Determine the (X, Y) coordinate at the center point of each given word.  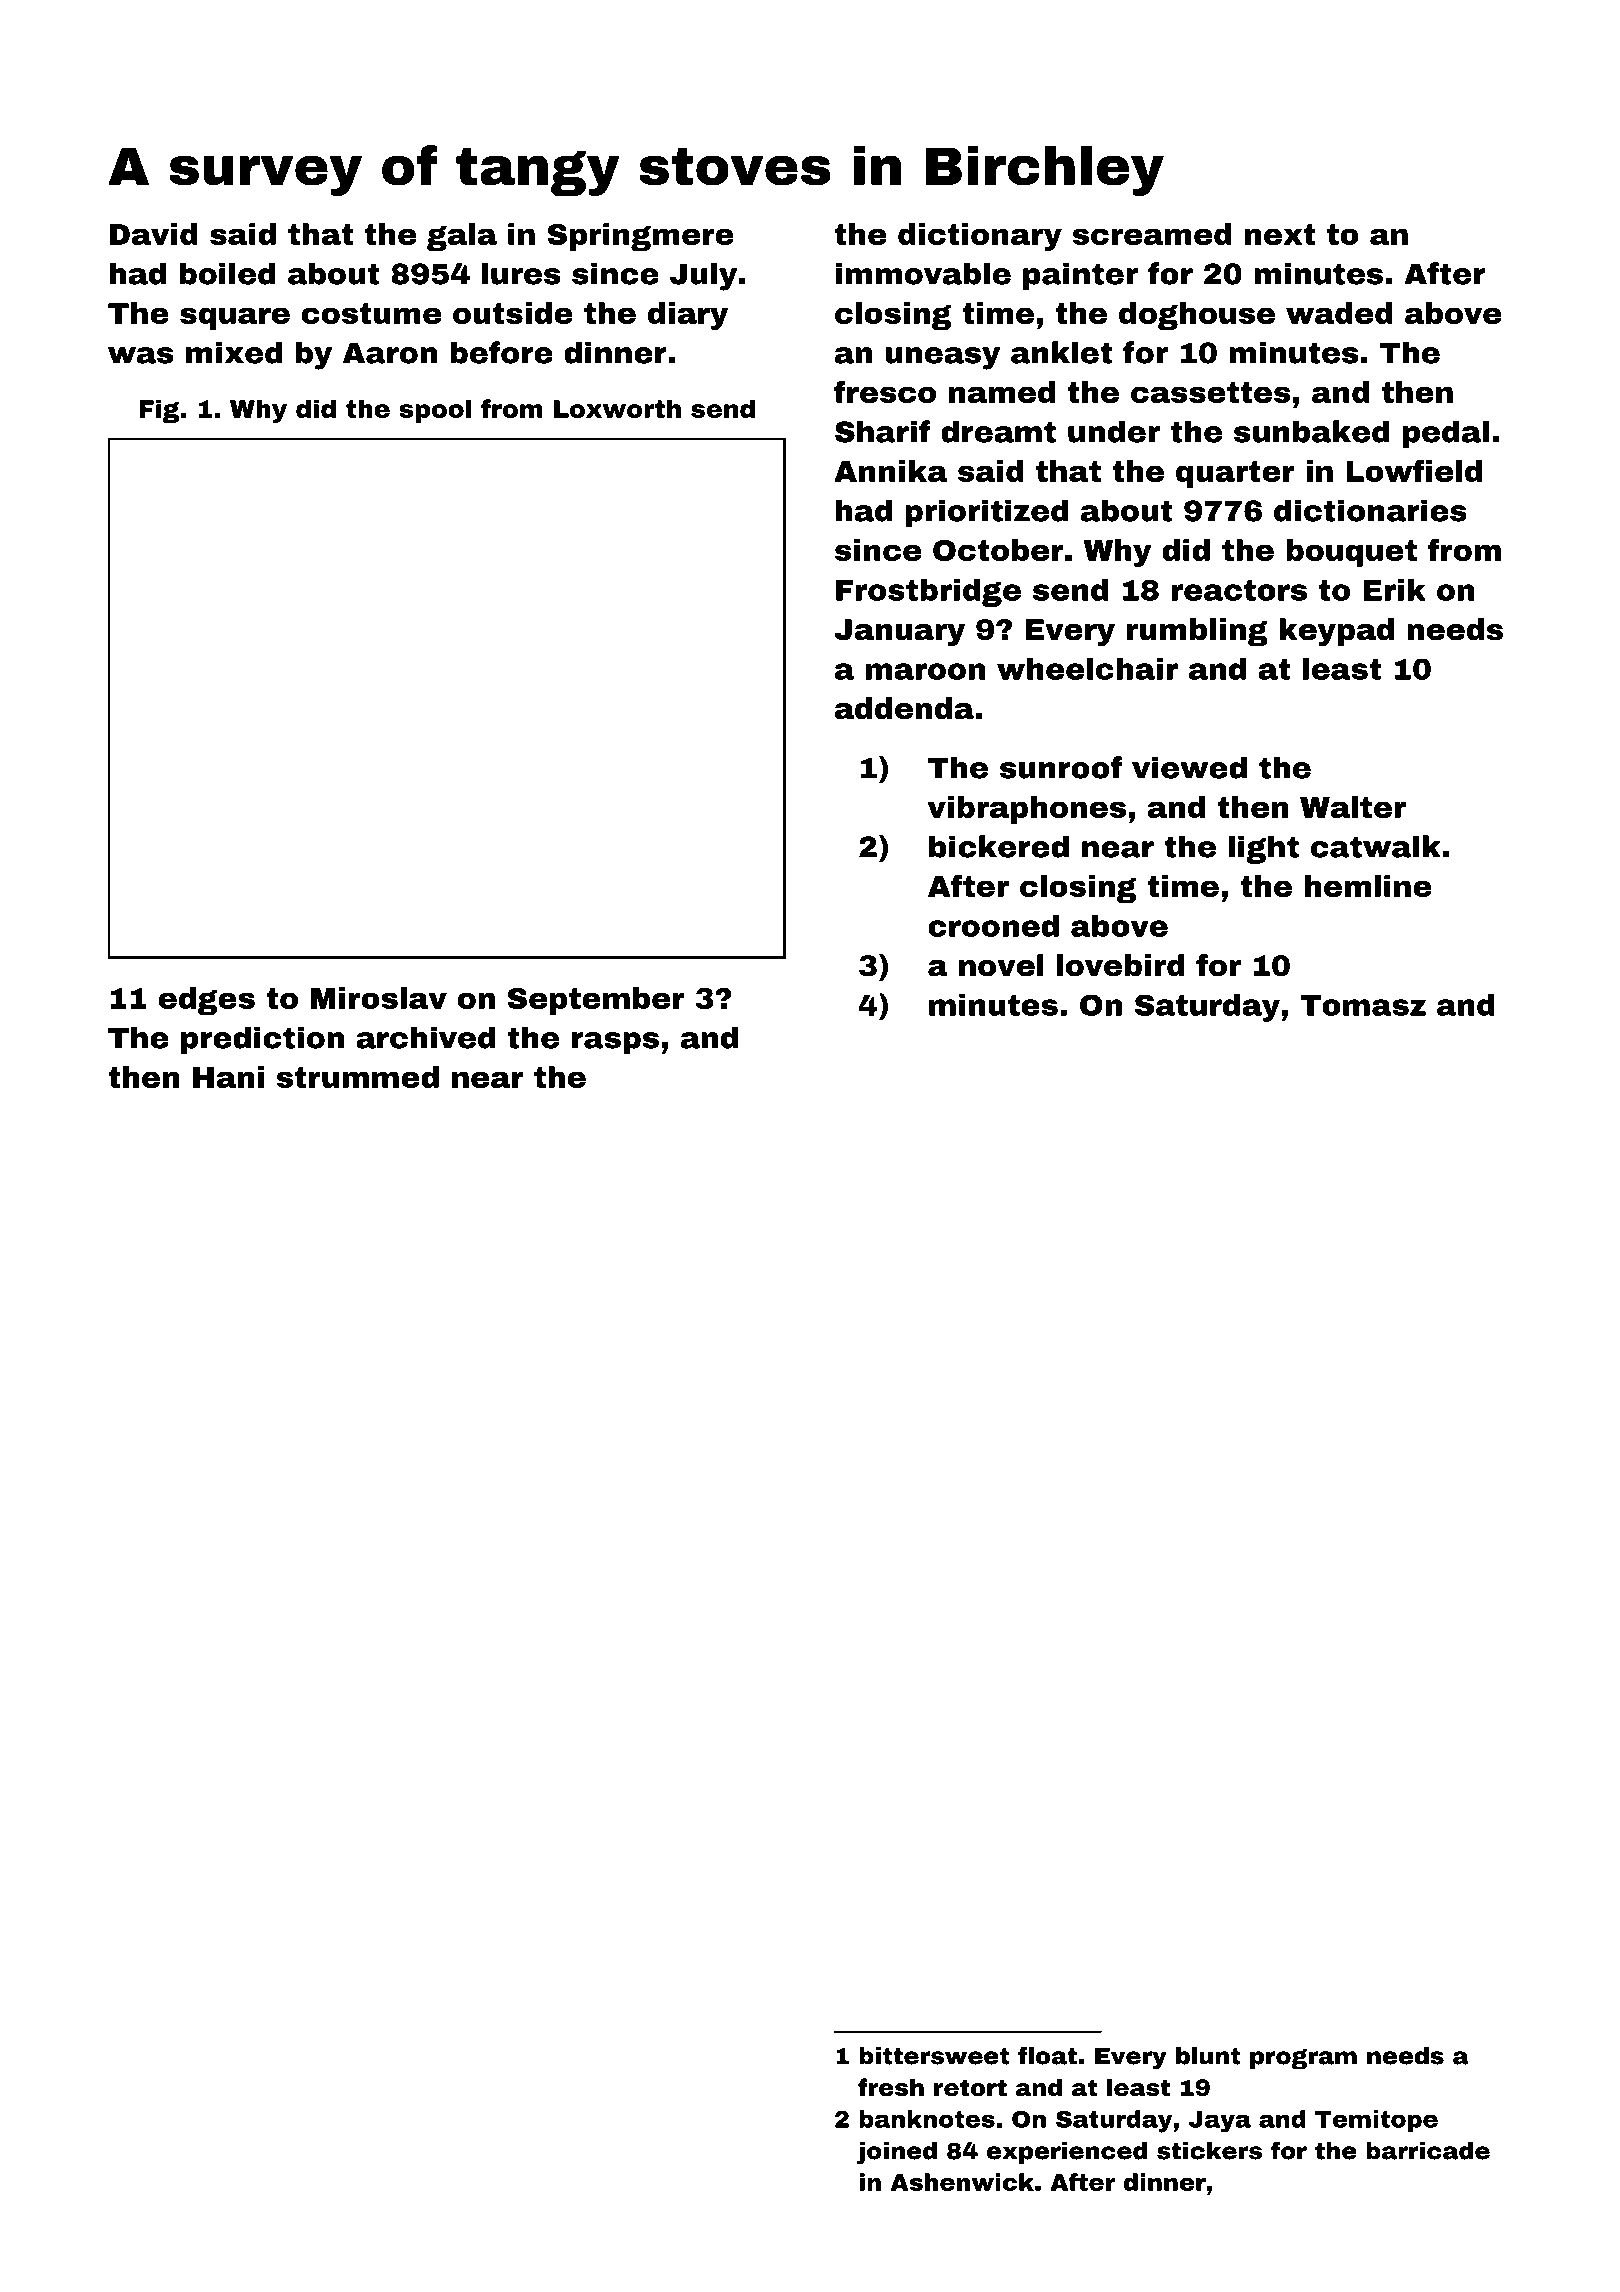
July (703, 276)
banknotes (927, 2119)
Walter (1353, 807)
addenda (904, 708)
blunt (1208, 2056)
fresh (891, 2087)
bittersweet (934, 2056)
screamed (1152, 234)
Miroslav (379, 998)
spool (435, 411)
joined (897, 2153)
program (1303, 2059)
